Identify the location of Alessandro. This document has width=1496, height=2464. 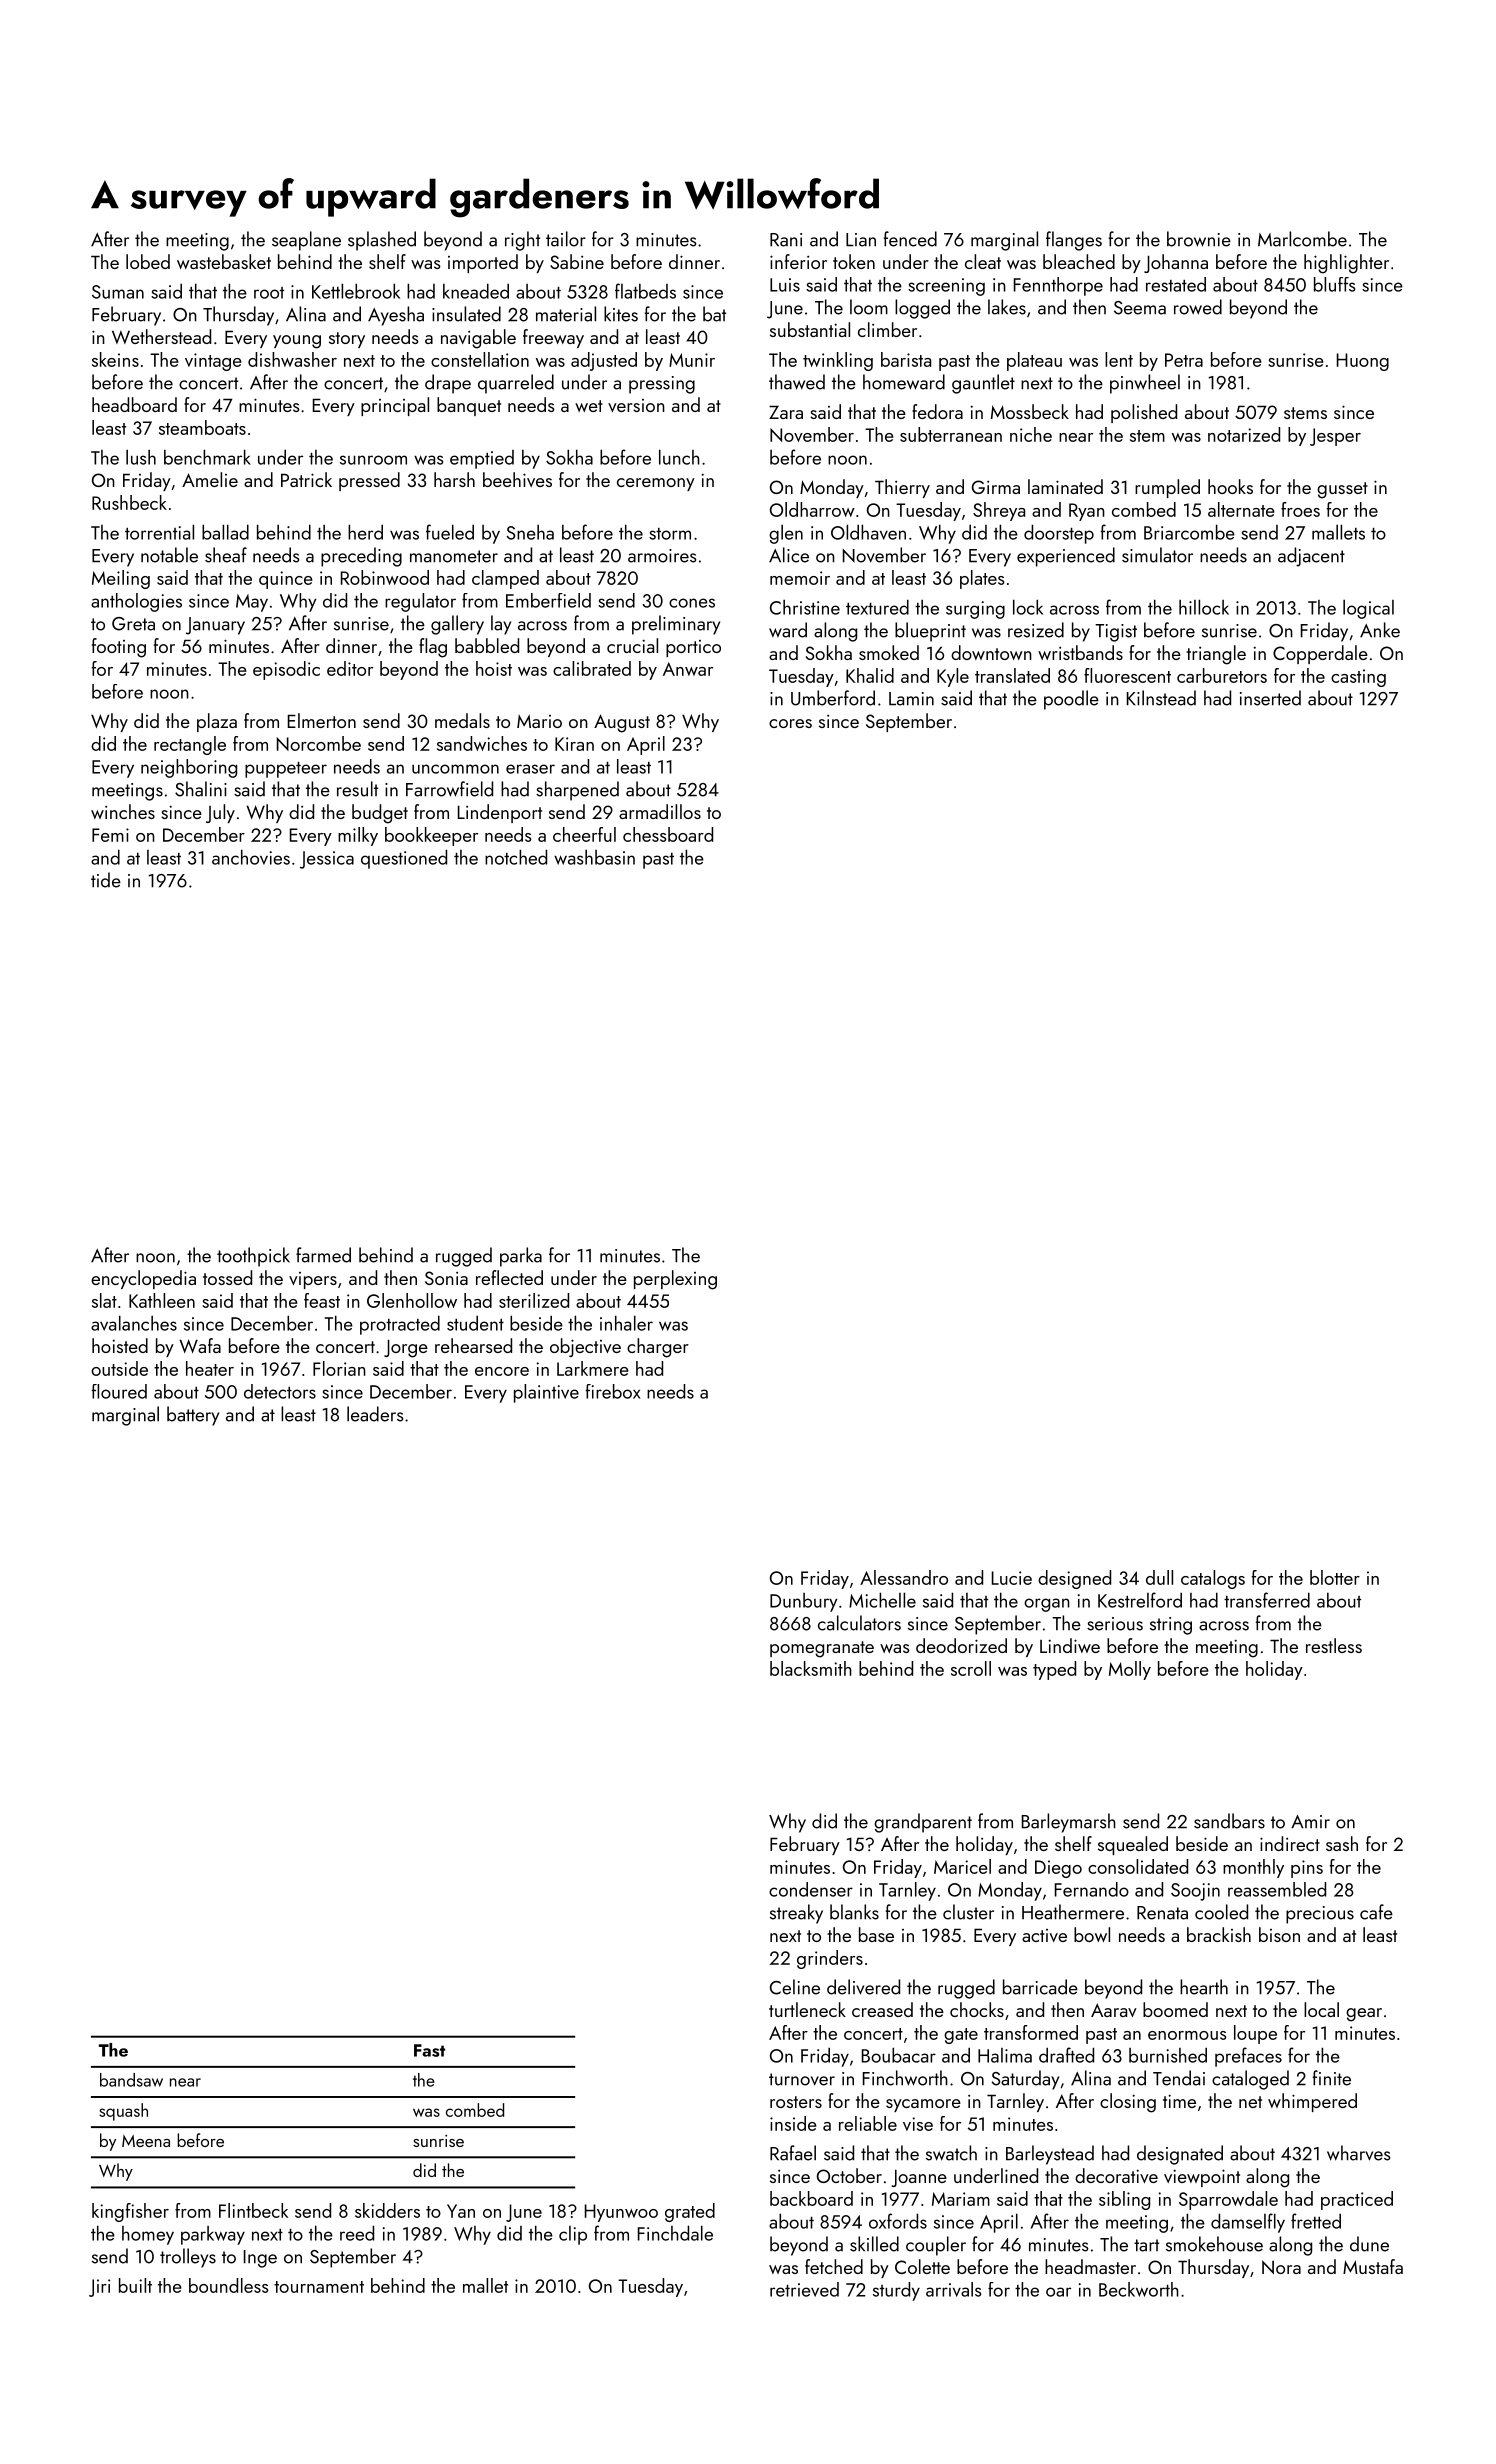
(904, 1577).
